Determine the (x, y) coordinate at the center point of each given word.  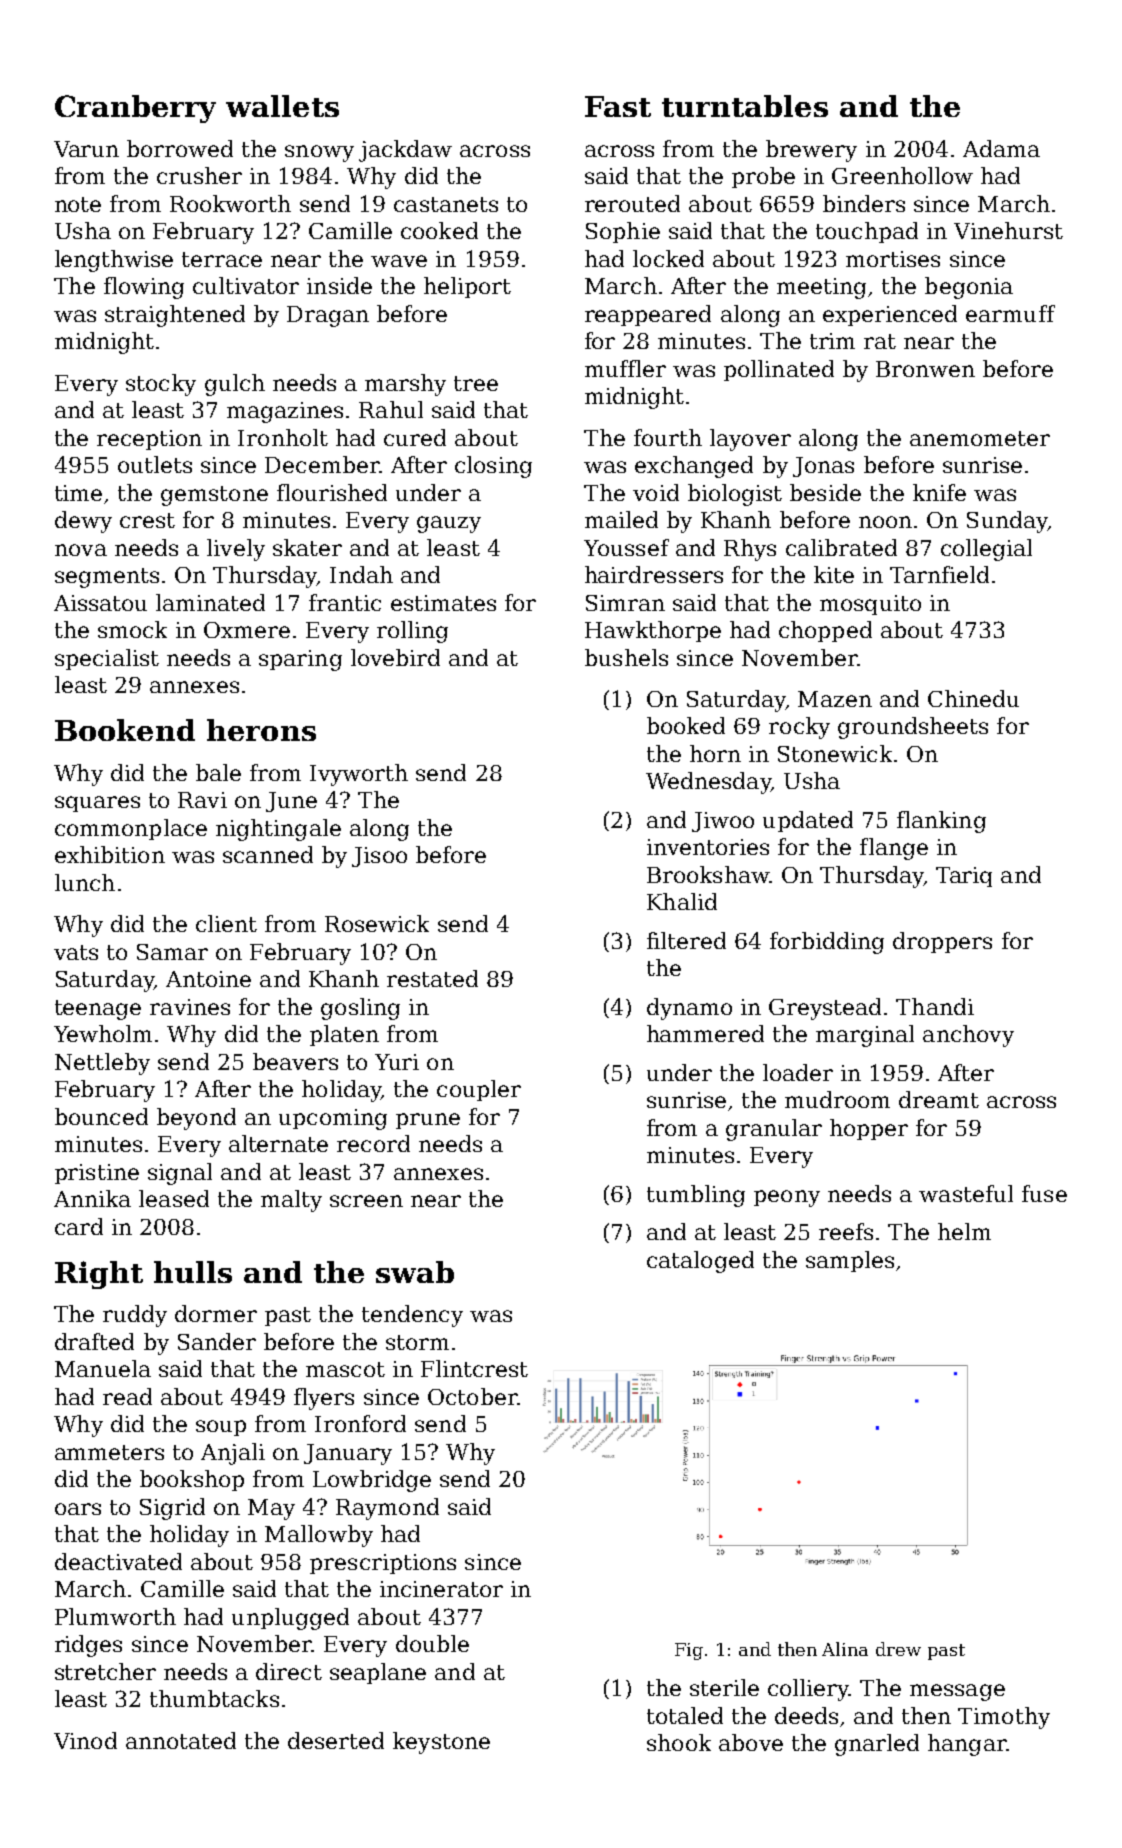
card (79, 1226)
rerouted (632, 203)
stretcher (105, 1671)
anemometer (980, 438)
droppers (942, 942)
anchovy (968, 1036)
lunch (85, 882)
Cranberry (135, 109)
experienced (890, 315)
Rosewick (377, 923)
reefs (846, 1231)
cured (415, 437)
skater (307, 547)
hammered (705, 1033)
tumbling (696, 1196)
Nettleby (102, 1064)
